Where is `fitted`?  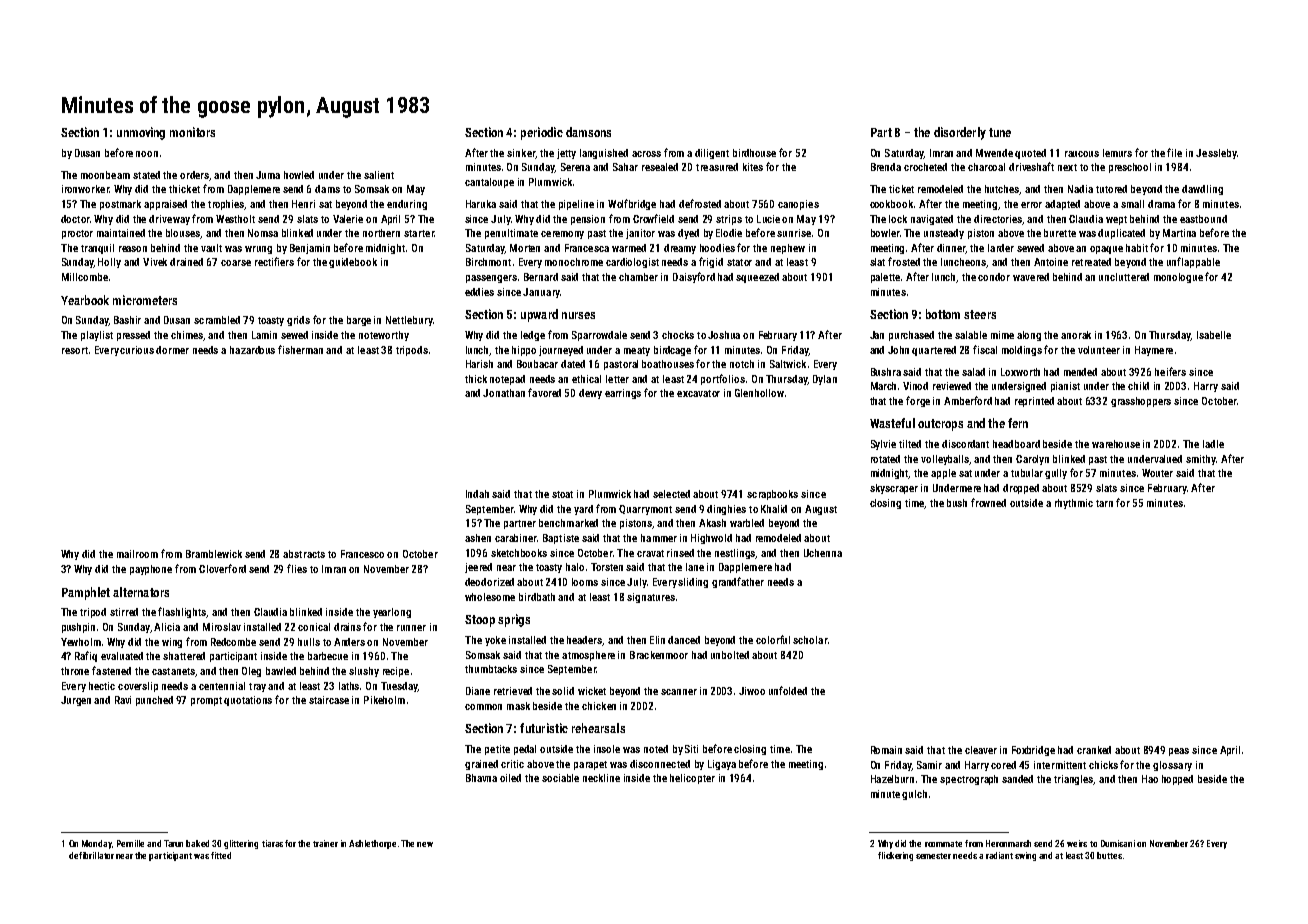 fitted is located at coordinates (221, 855).
